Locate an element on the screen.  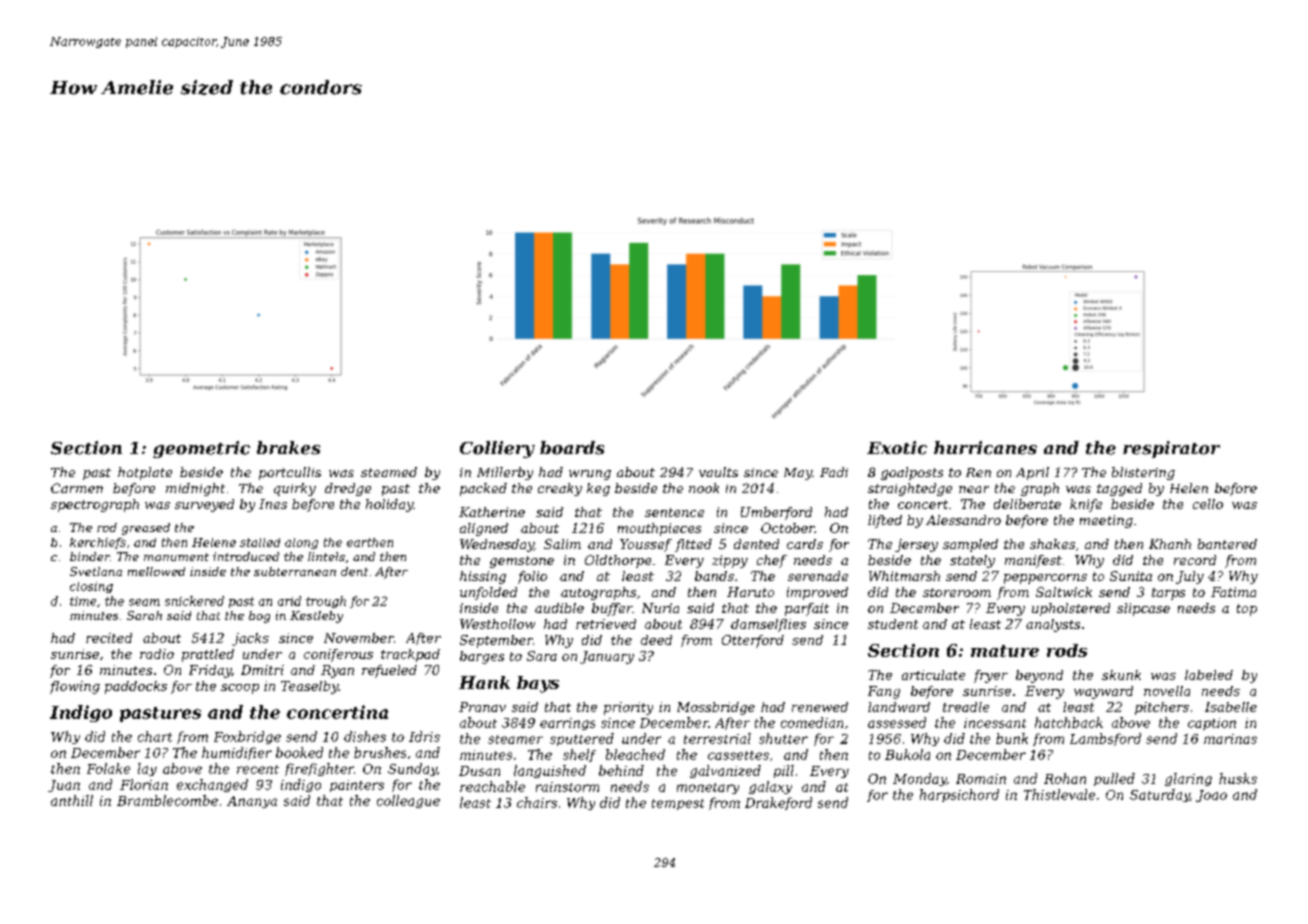
Thistlevale is located at coordinates (1059, 794).
